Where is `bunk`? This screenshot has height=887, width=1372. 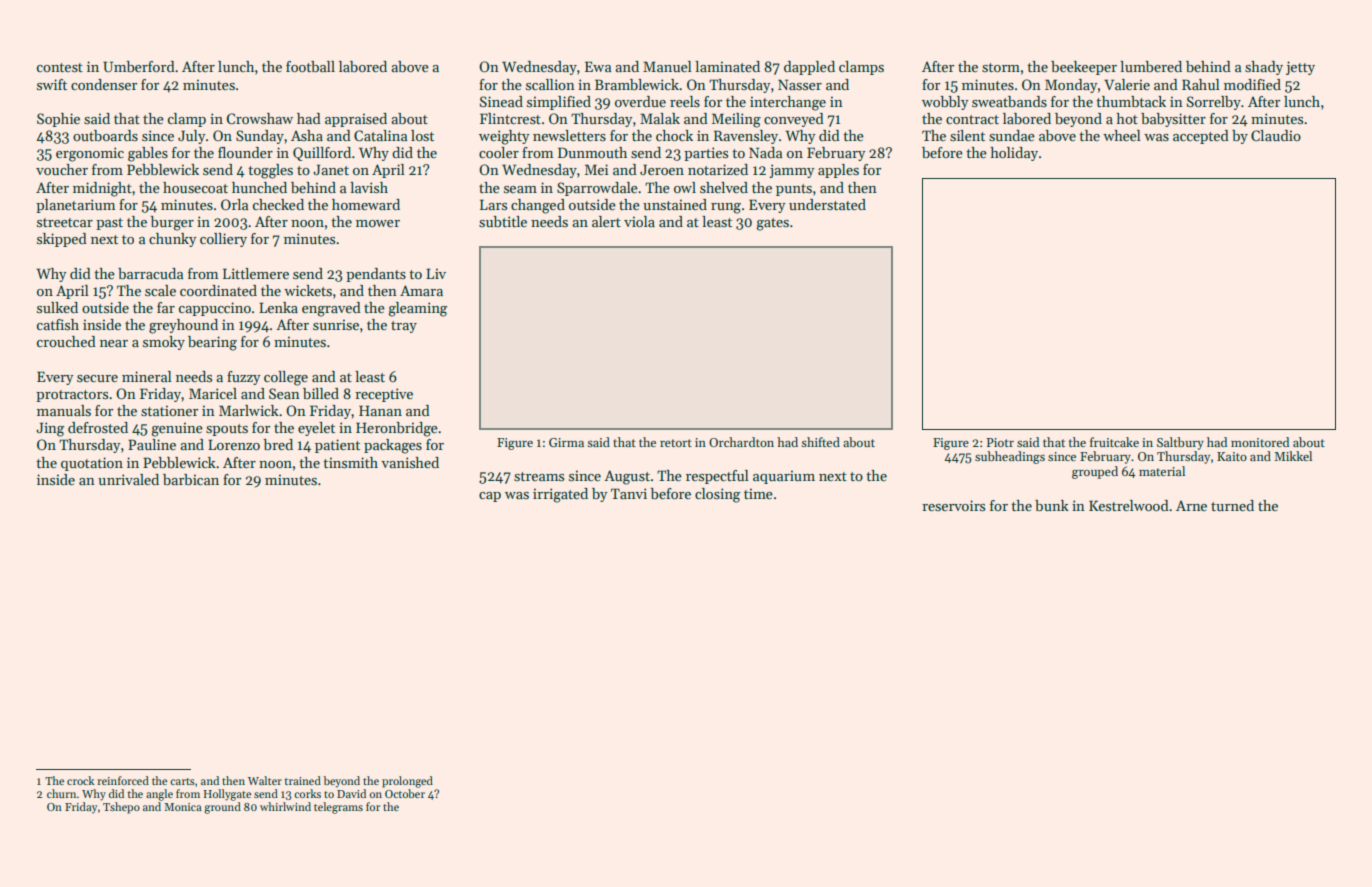 bunk is located at coordinates (1052, 505).
